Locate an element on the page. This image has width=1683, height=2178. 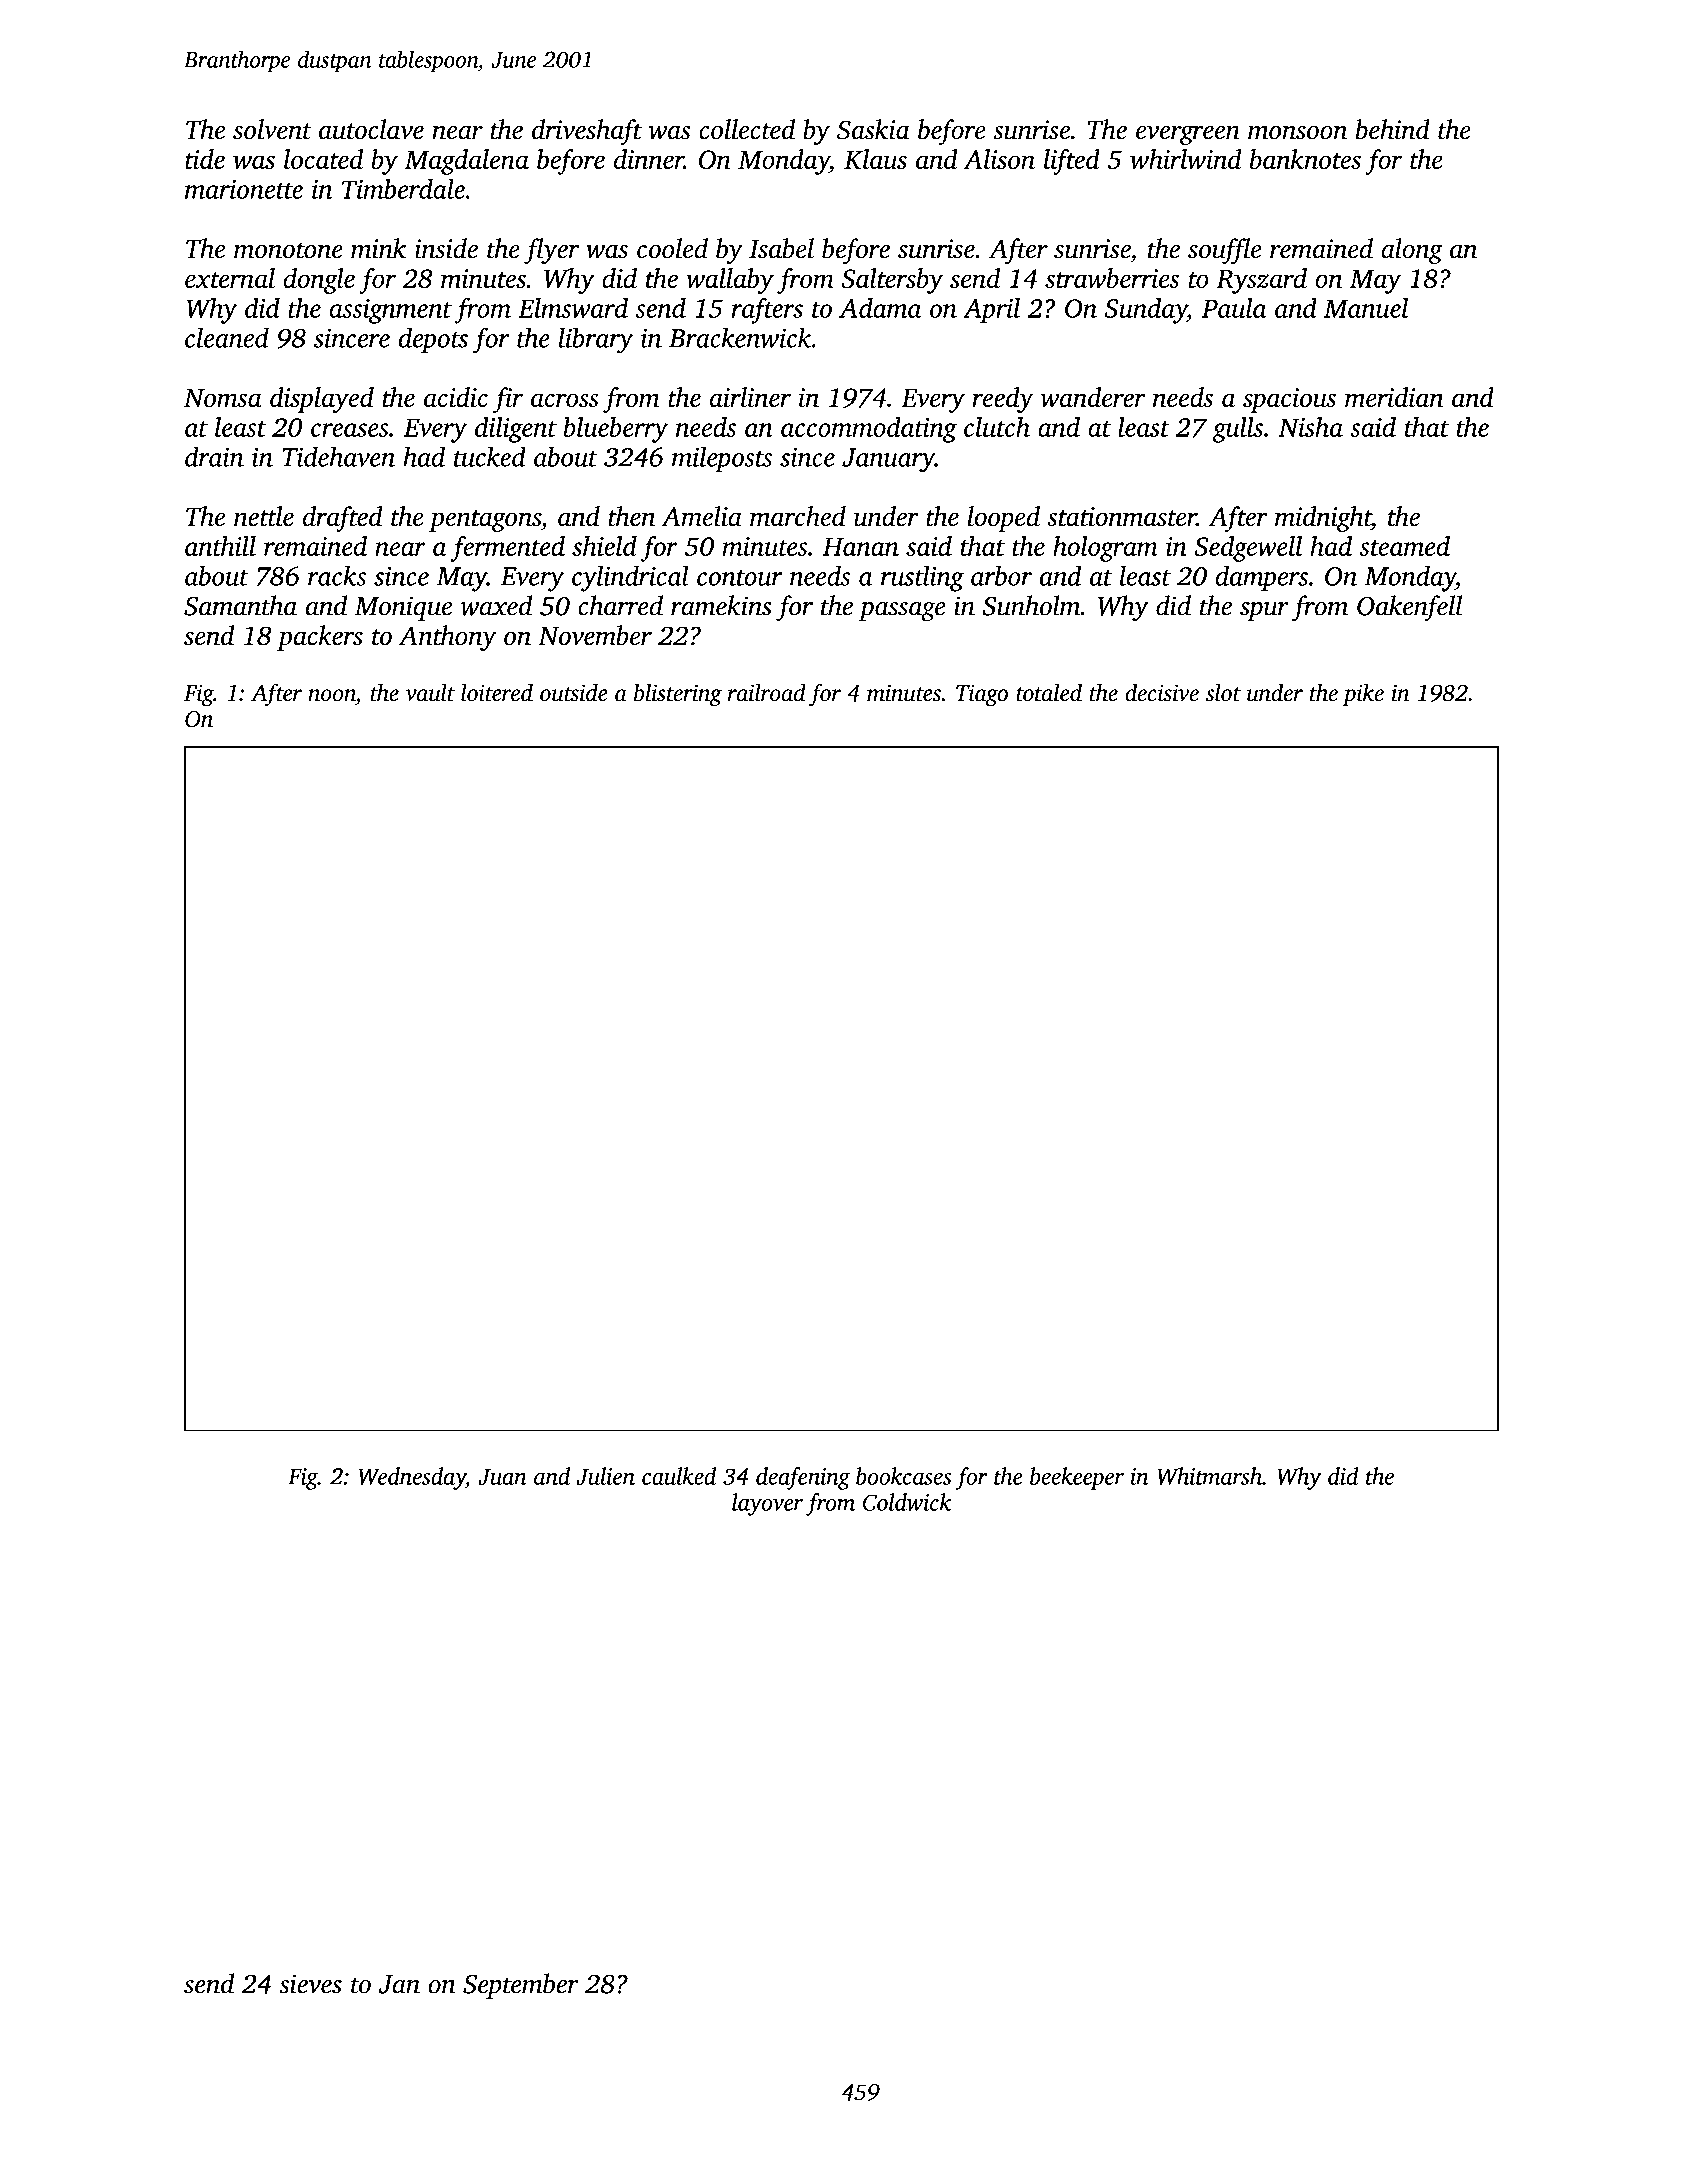
decisive is located at coordinates (1162, 692).
